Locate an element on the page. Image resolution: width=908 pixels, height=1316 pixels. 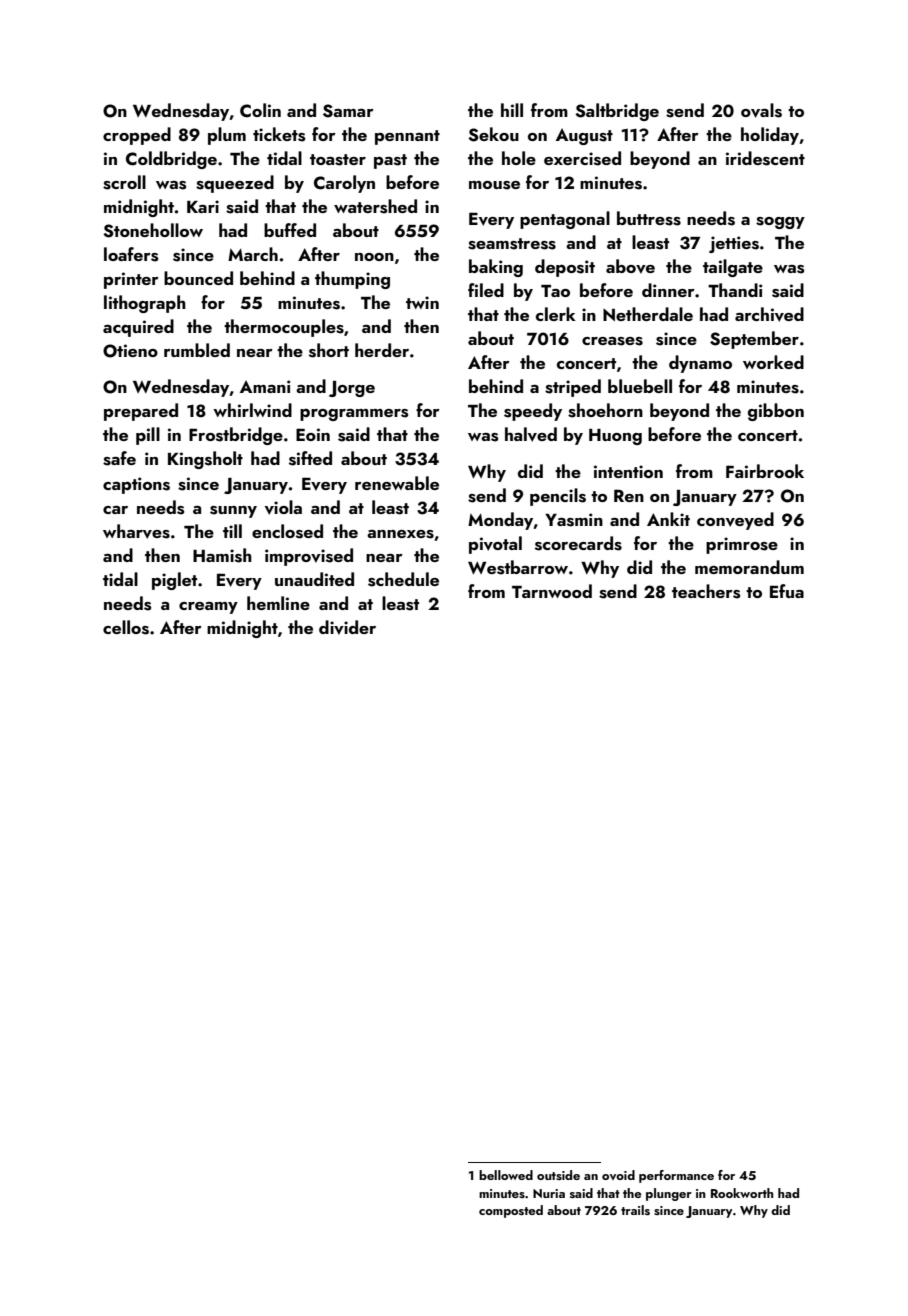
cropped is located at coordinates (137, 136).
